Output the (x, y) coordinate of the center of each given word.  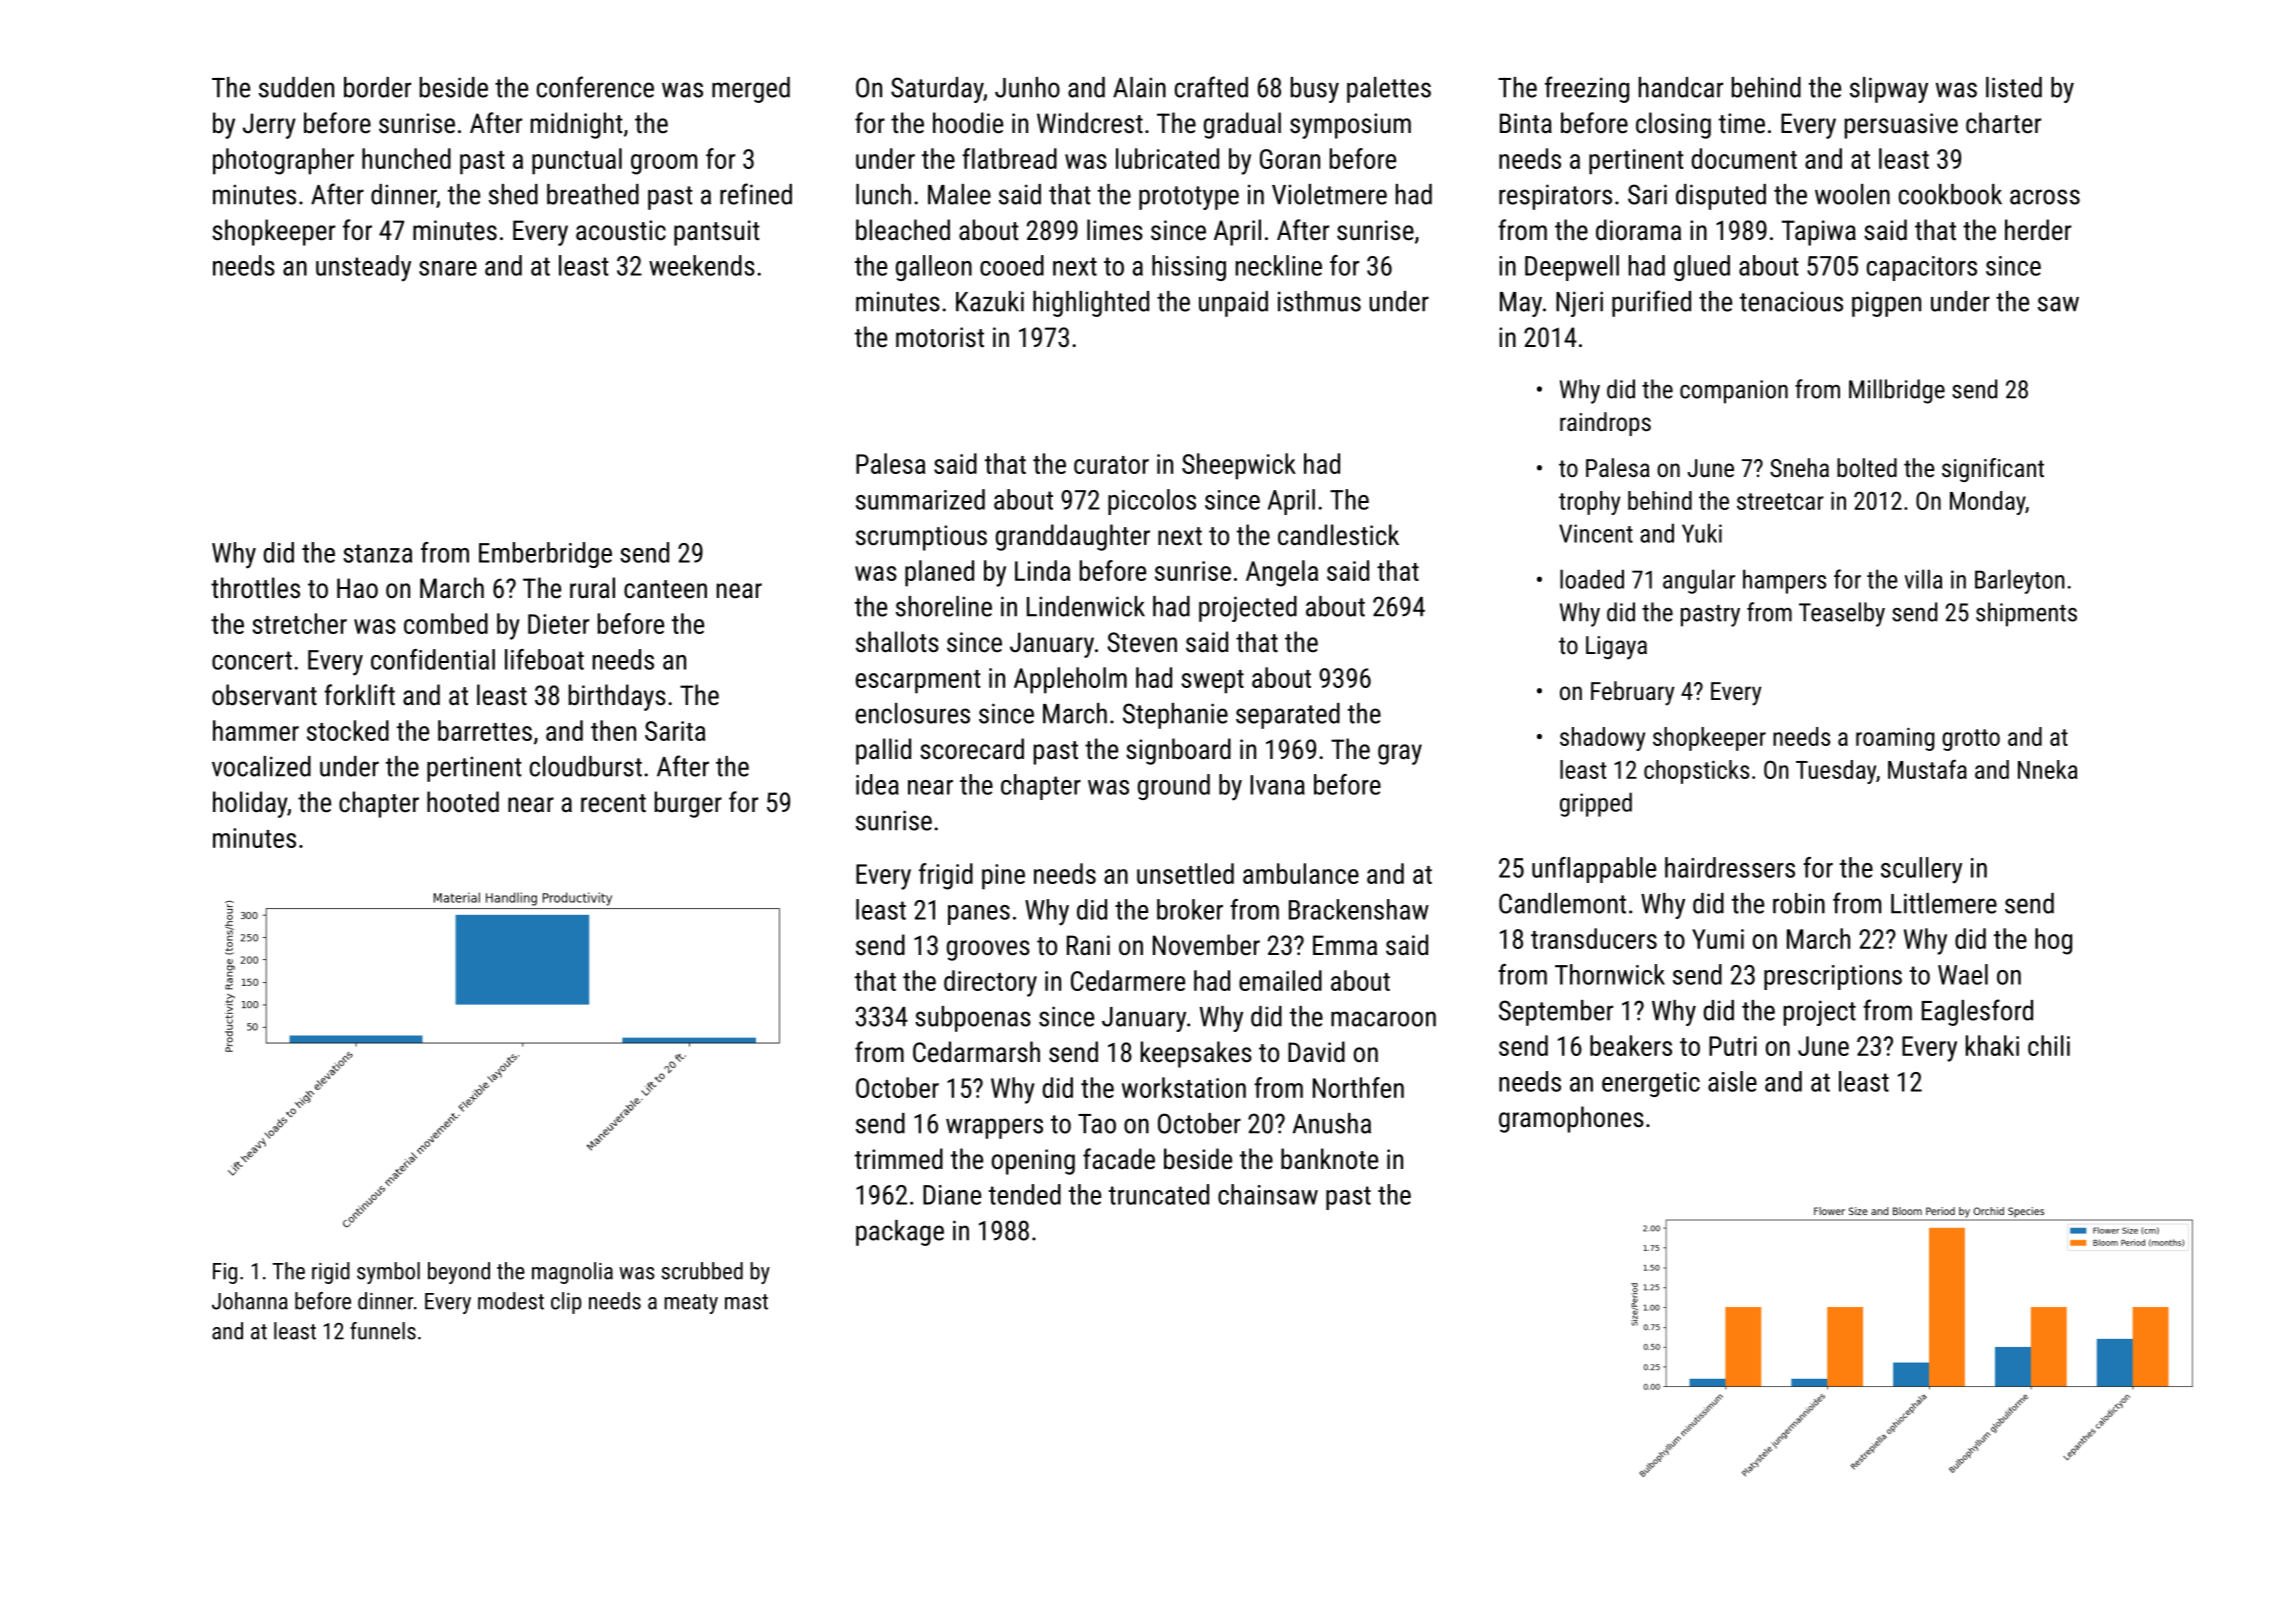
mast (746, 1302)
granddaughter (1073, 537)
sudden (296, 87)
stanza (377, 553)
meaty (691, 1304)
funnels (383, 1331)
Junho (1027, 87)
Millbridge (1897, 391)
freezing (1587, 89)
